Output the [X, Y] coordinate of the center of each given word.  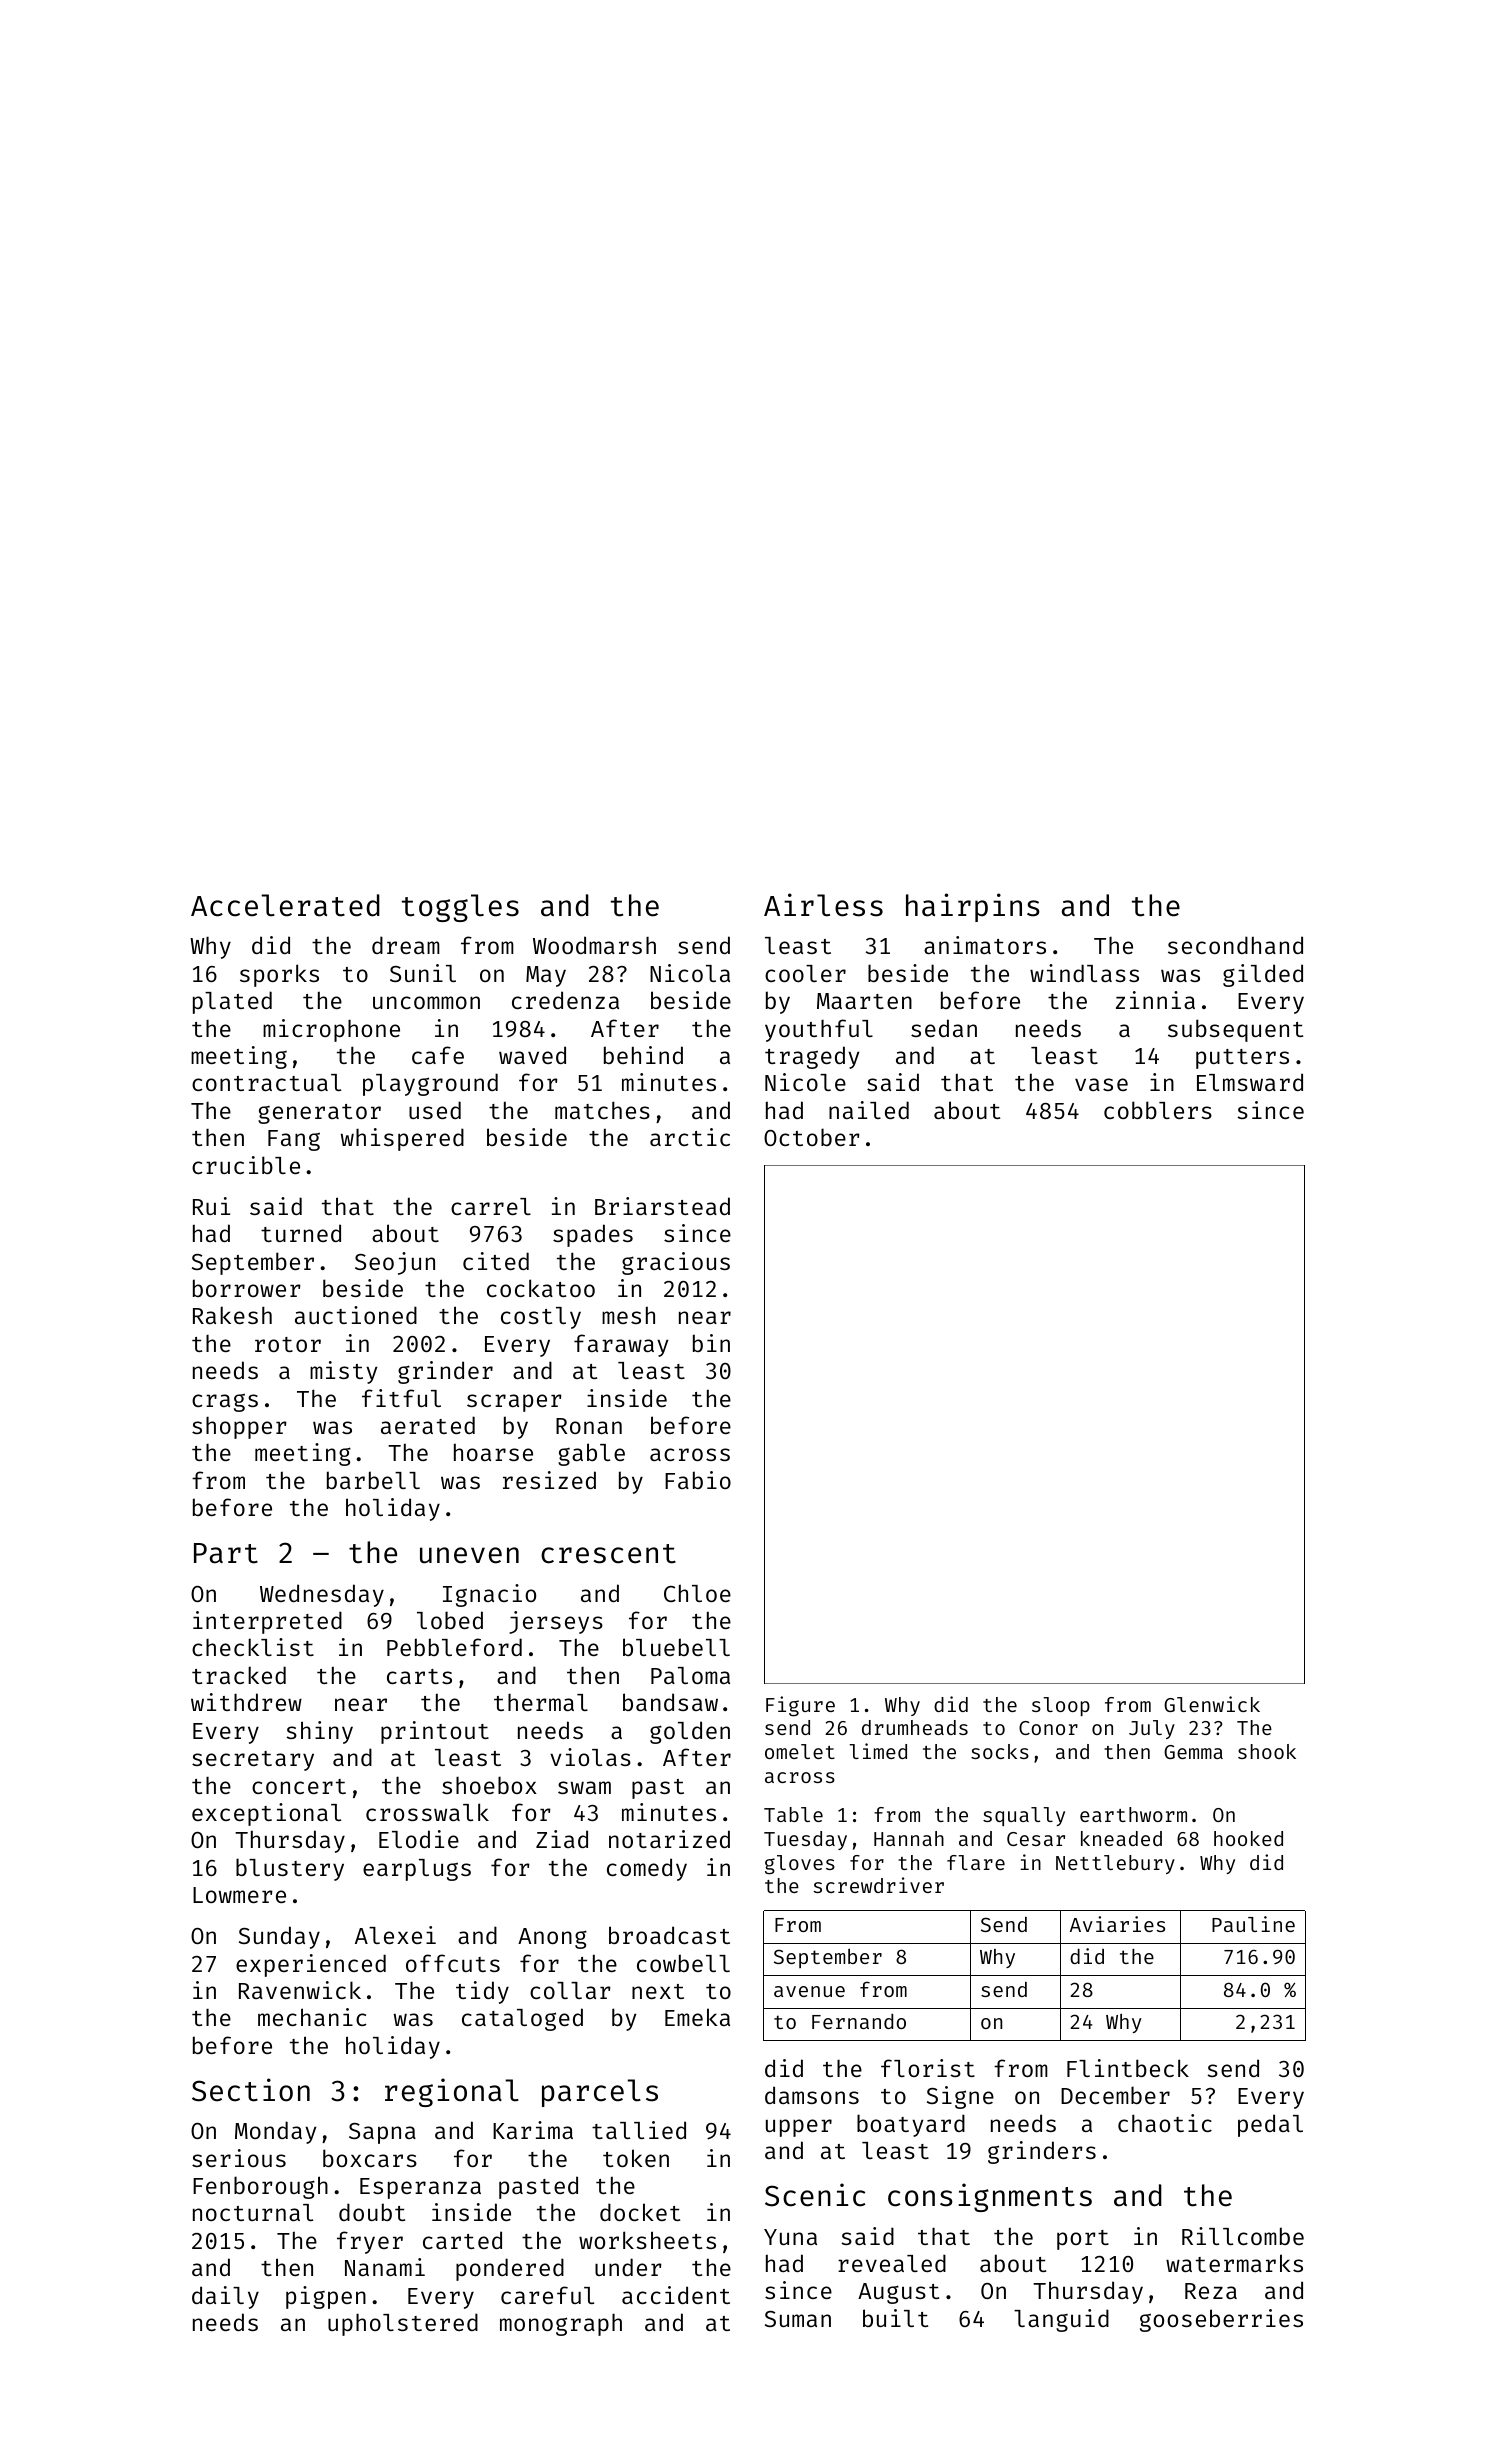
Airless [823, 905]
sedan [944, 1028]
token [636, 2158]
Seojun [395, 1263]
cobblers [1158, 1110]
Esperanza [420, 2188]
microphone [331, 1030]
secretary [253, 1761]
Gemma [1193, 1752]
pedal [1270, 2125]
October [812, 1137]
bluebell [676, 1647]
